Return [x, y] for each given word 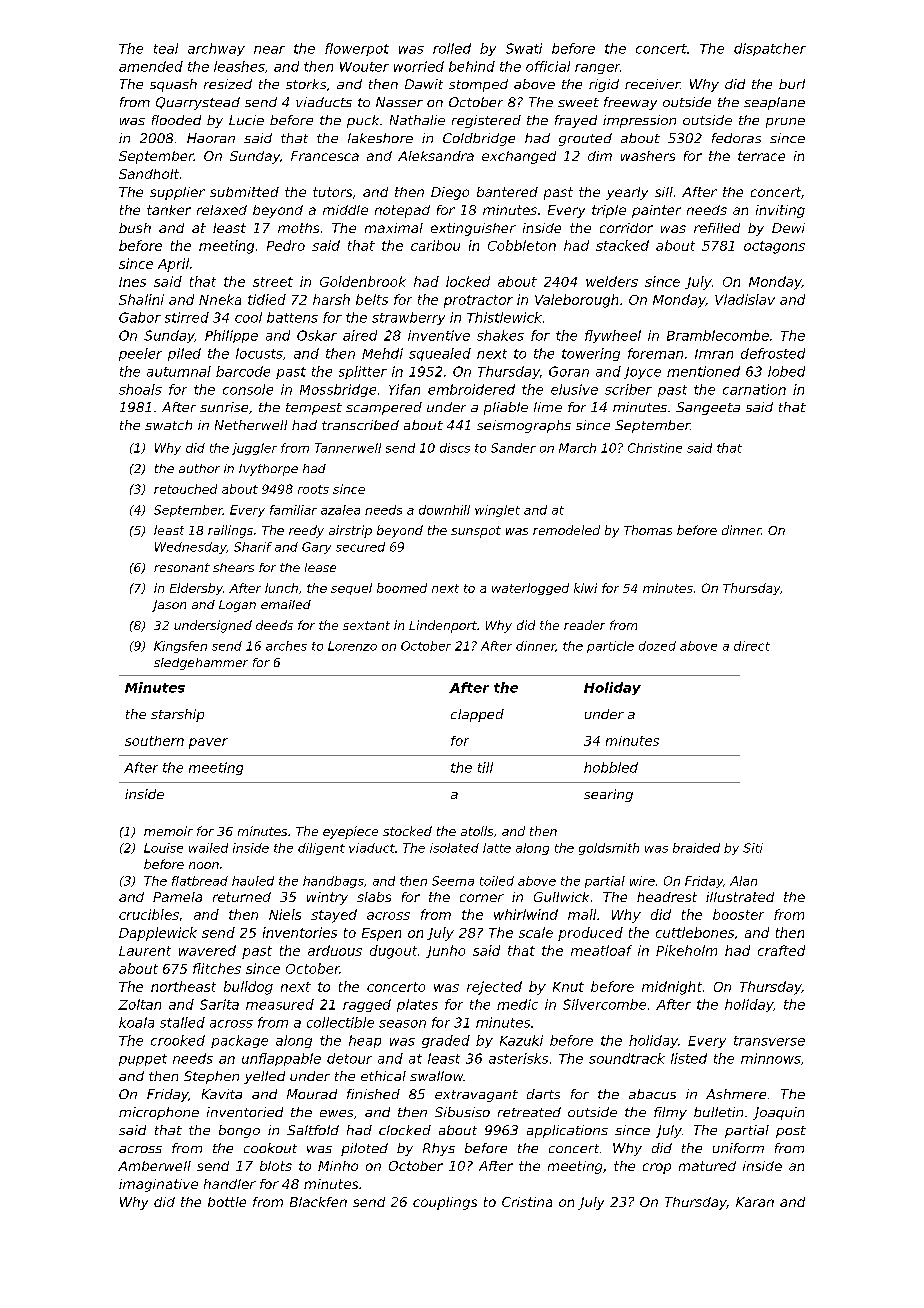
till [485, 767]
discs [455, 448]
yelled [264, 1077]
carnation [754, 389]
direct [752, 646]
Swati [524, 48]
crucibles [149, 914]
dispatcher [770, 49]
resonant [182, 567]
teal [166, 48]
